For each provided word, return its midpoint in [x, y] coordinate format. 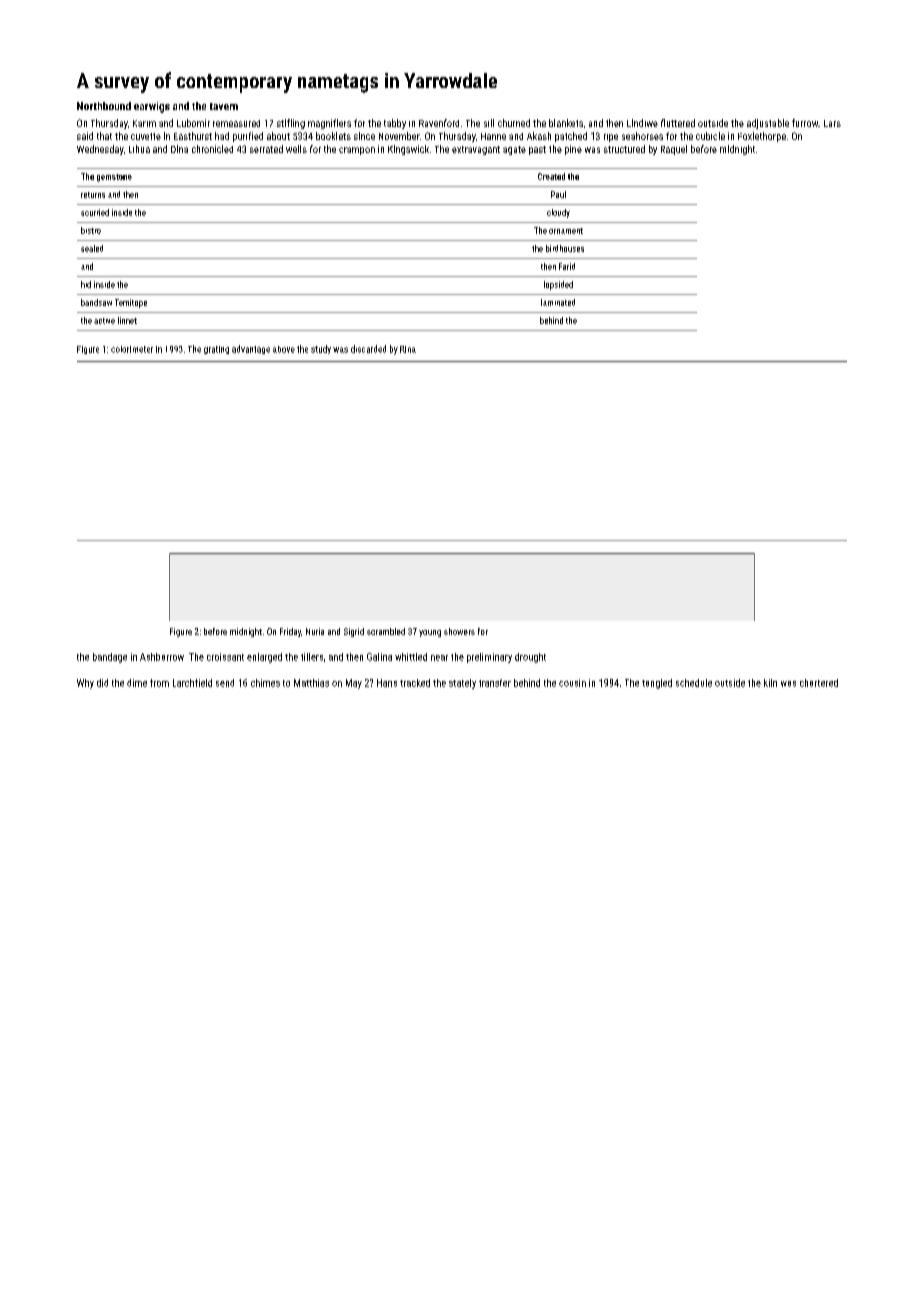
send [225, 683]
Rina [408, 349]
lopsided [558, 285]
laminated [558, 302]
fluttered [678, 123]
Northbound [104, 106]
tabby [395, 124]
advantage [251, 349]
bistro [91, 230]
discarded [368, 349]
